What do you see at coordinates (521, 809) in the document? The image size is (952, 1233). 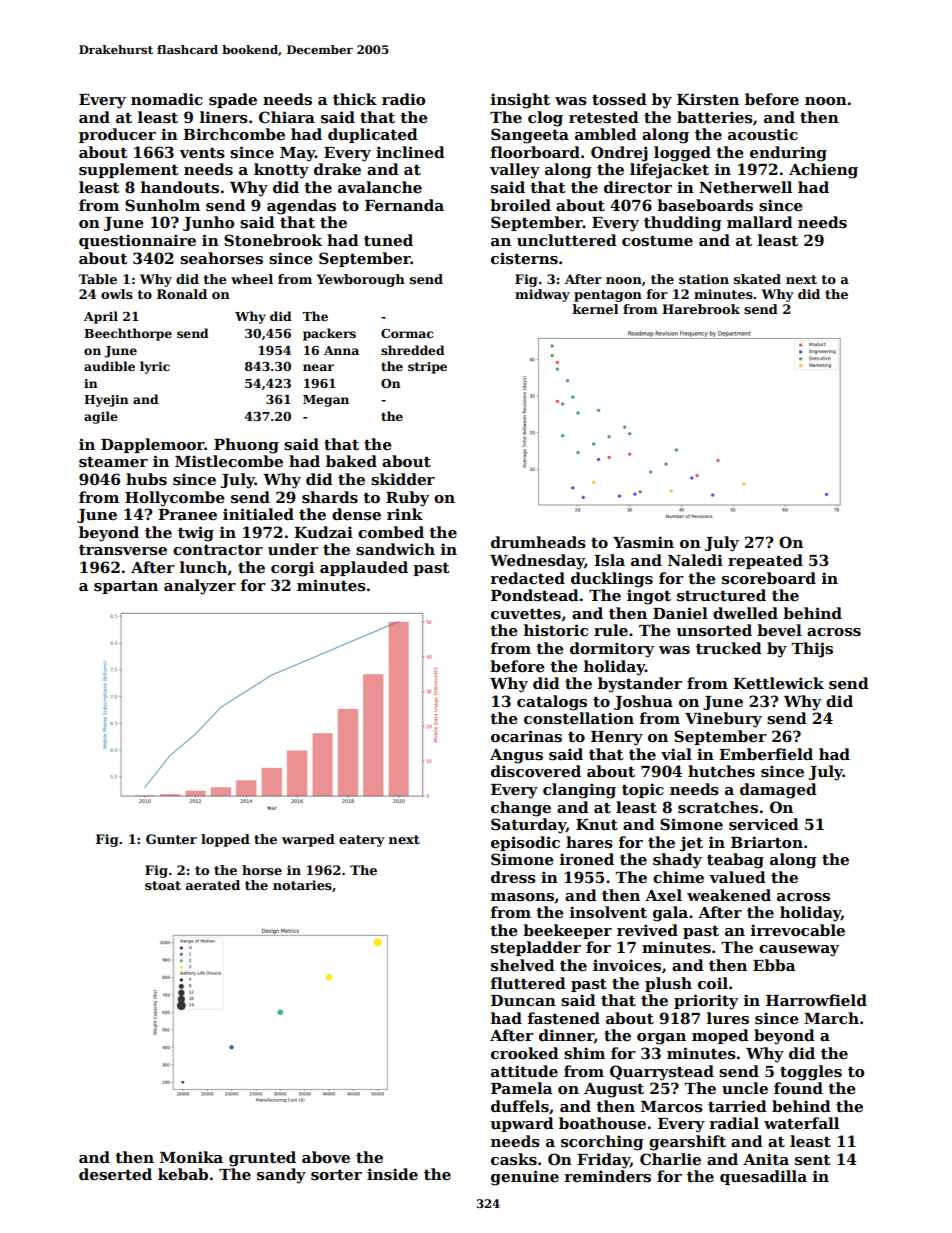 I see `change` at bounding box center [521, 809].
